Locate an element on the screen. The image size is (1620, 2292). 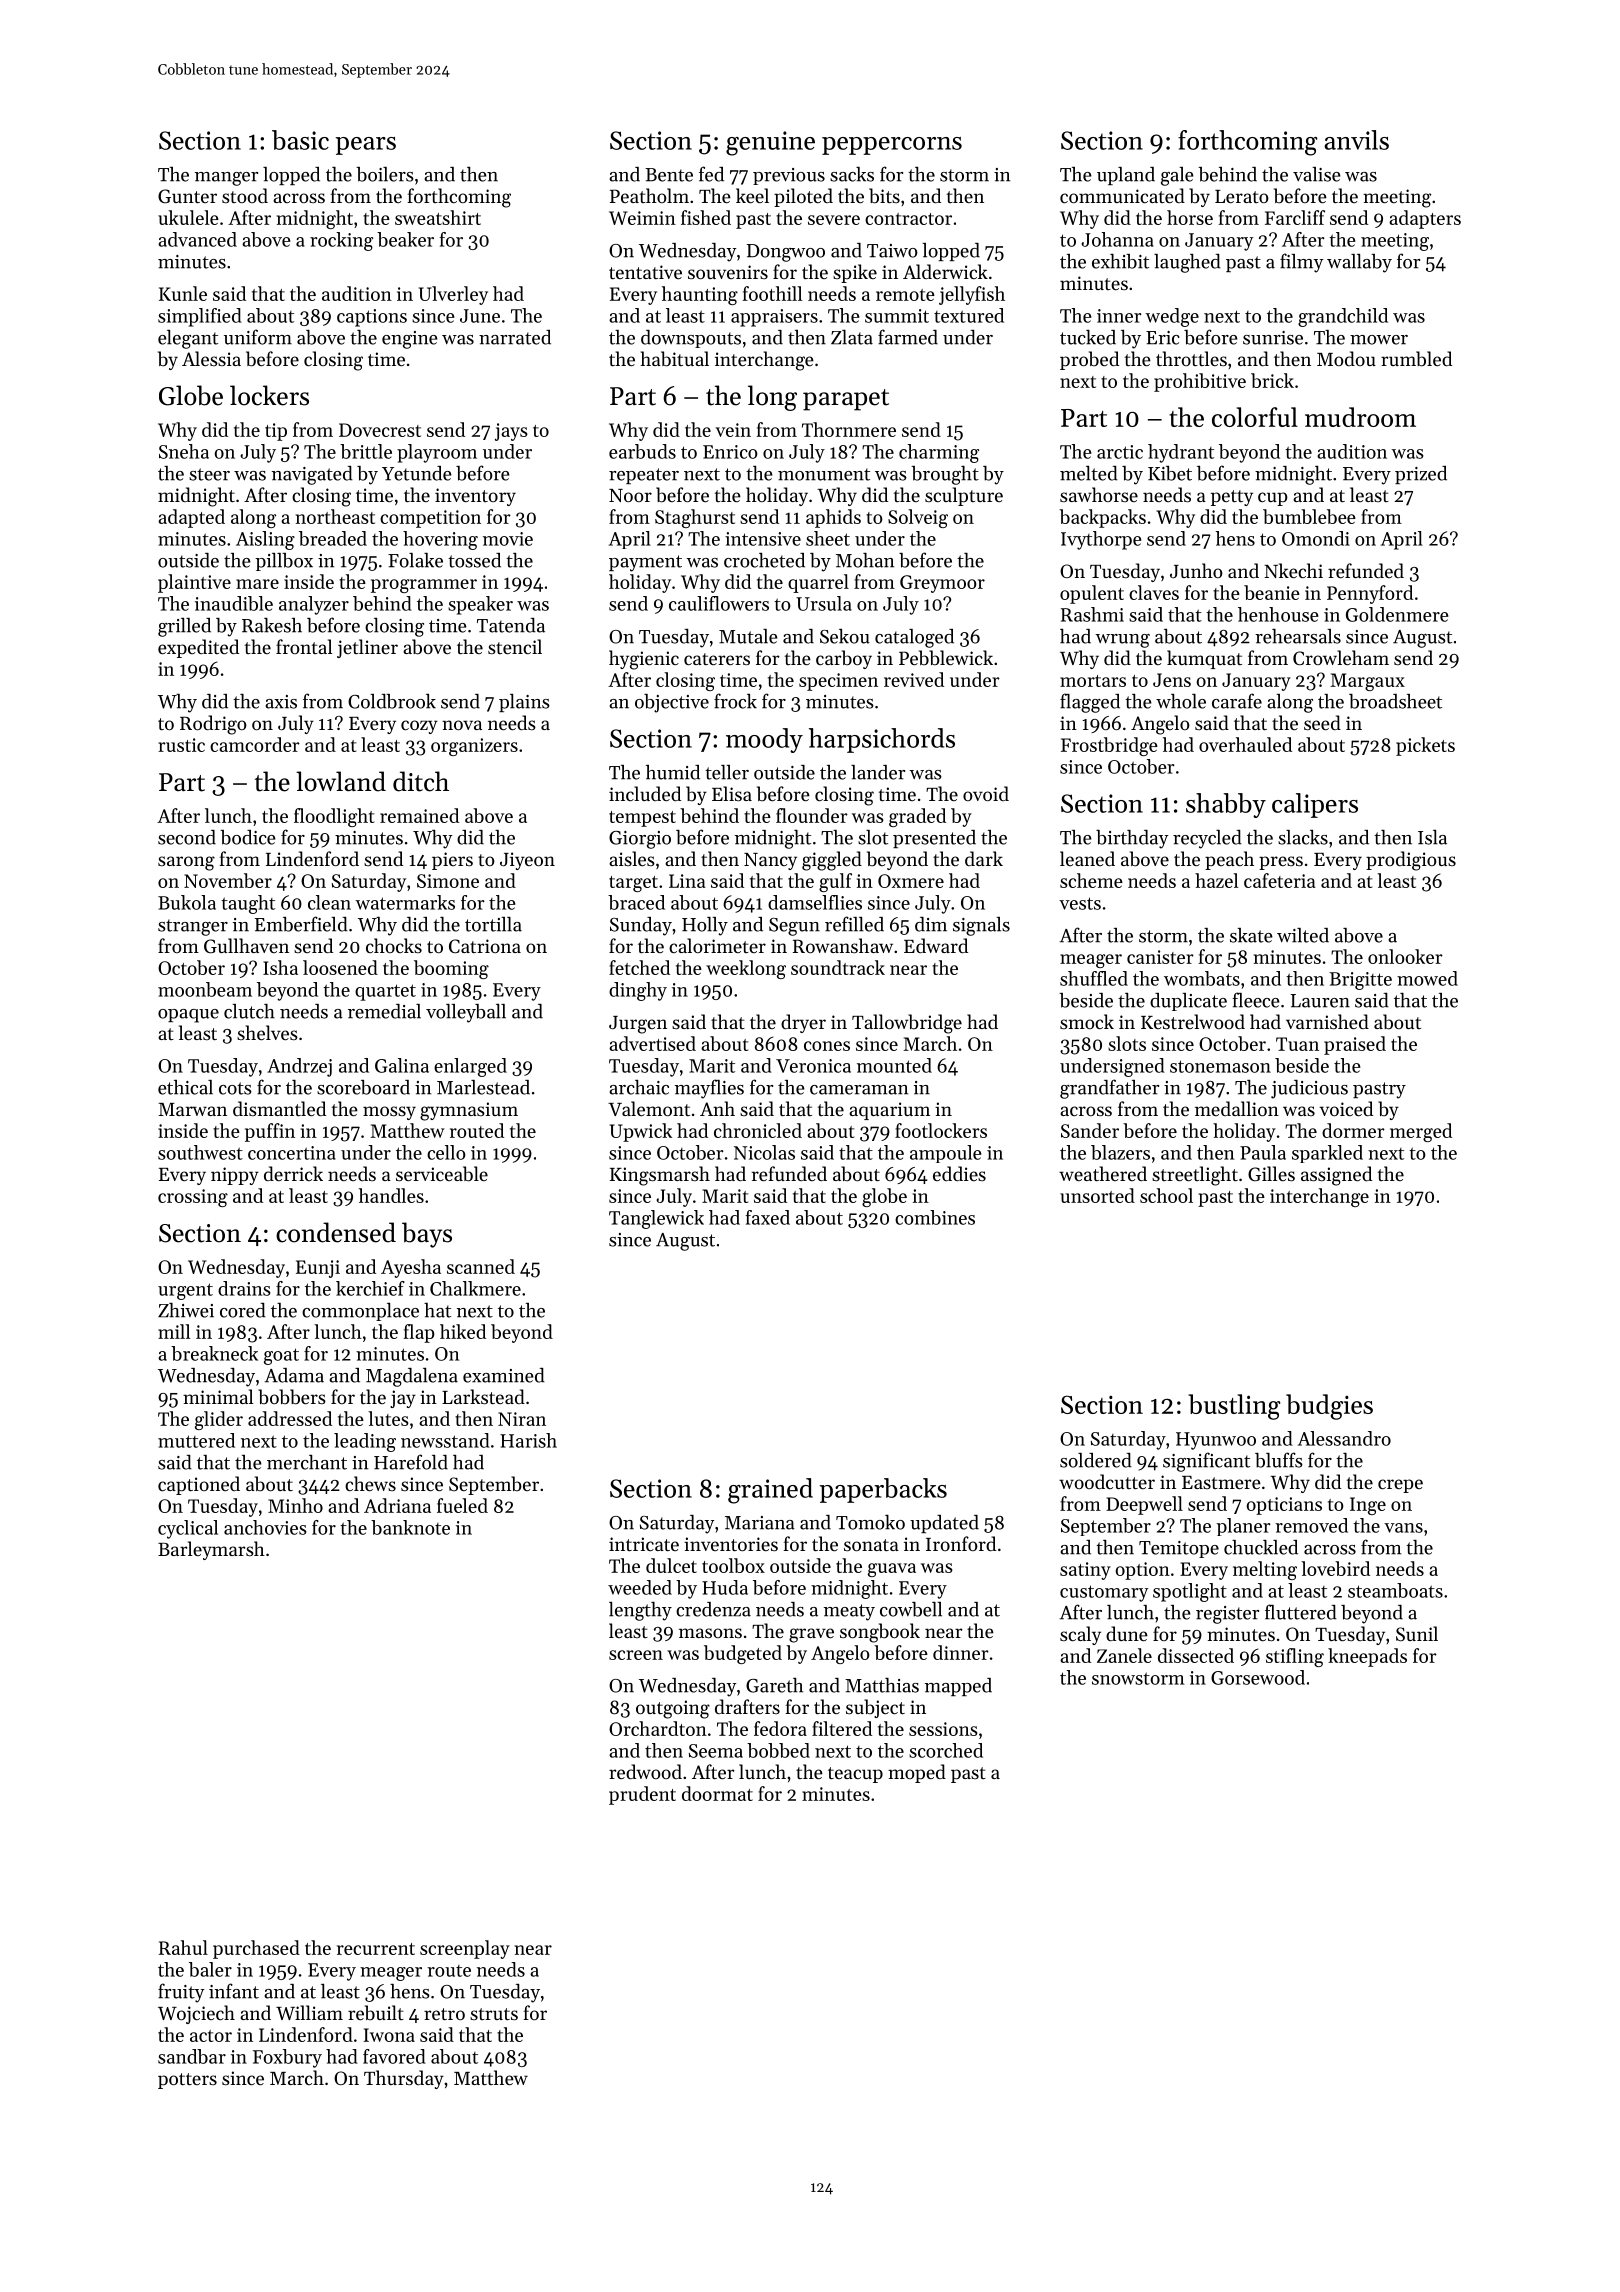
inventory is located at coordinates (475, 497).
